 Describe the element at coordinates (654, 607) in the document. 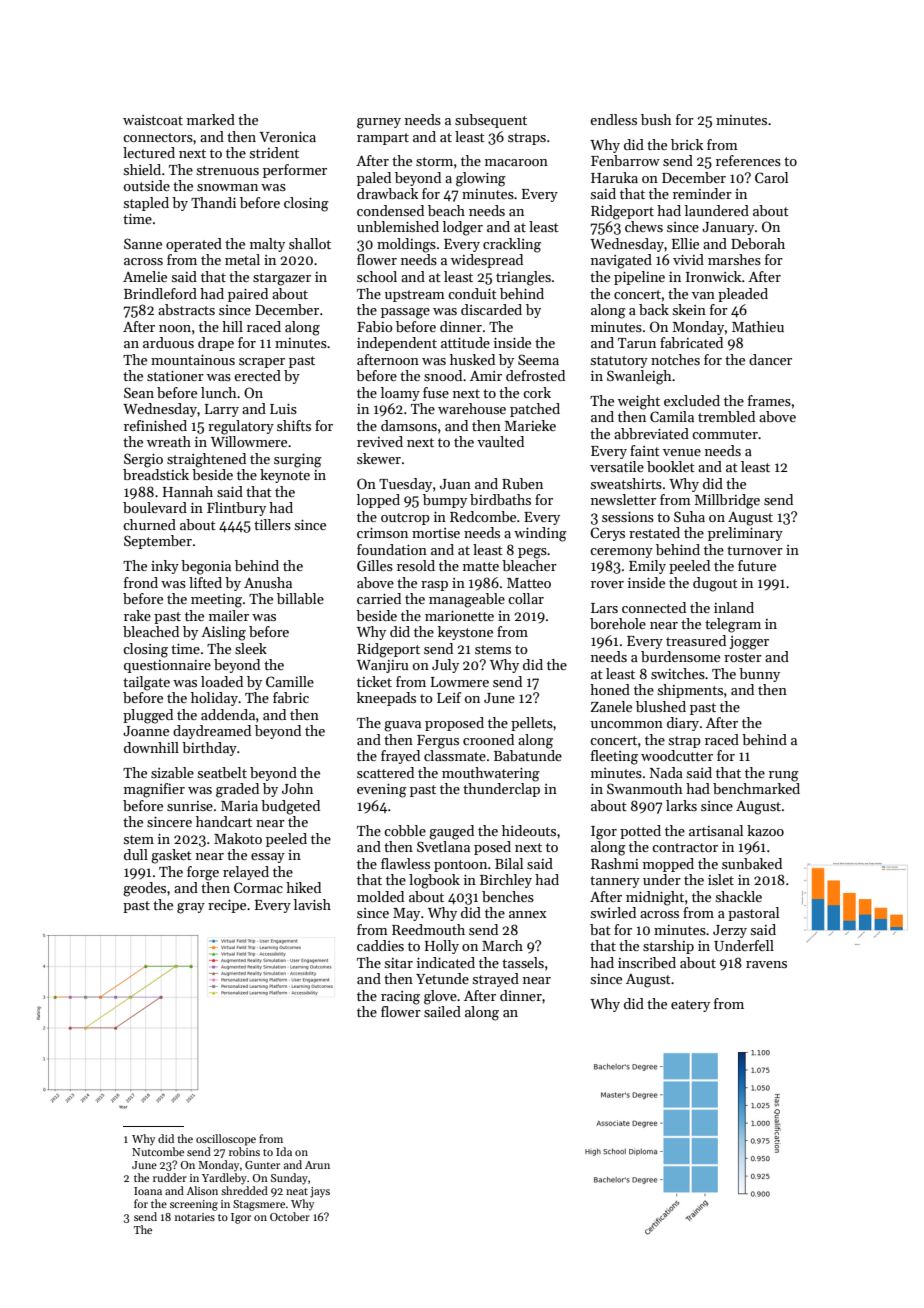

I see `connected` at that location.
